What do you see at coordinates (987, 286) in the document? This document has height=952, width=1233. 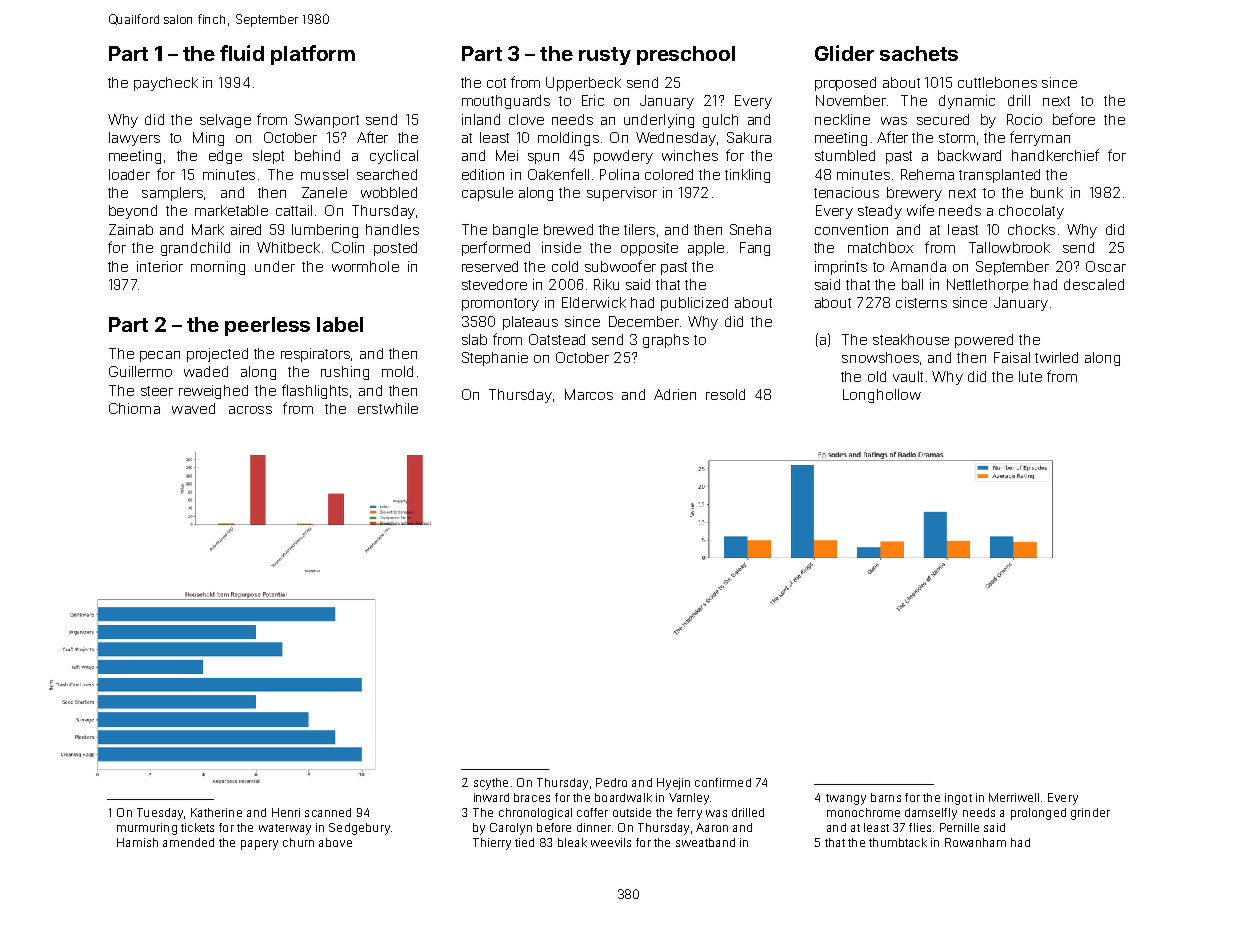 I see `Nettlethorpe` at bounding box center [987, 286].
